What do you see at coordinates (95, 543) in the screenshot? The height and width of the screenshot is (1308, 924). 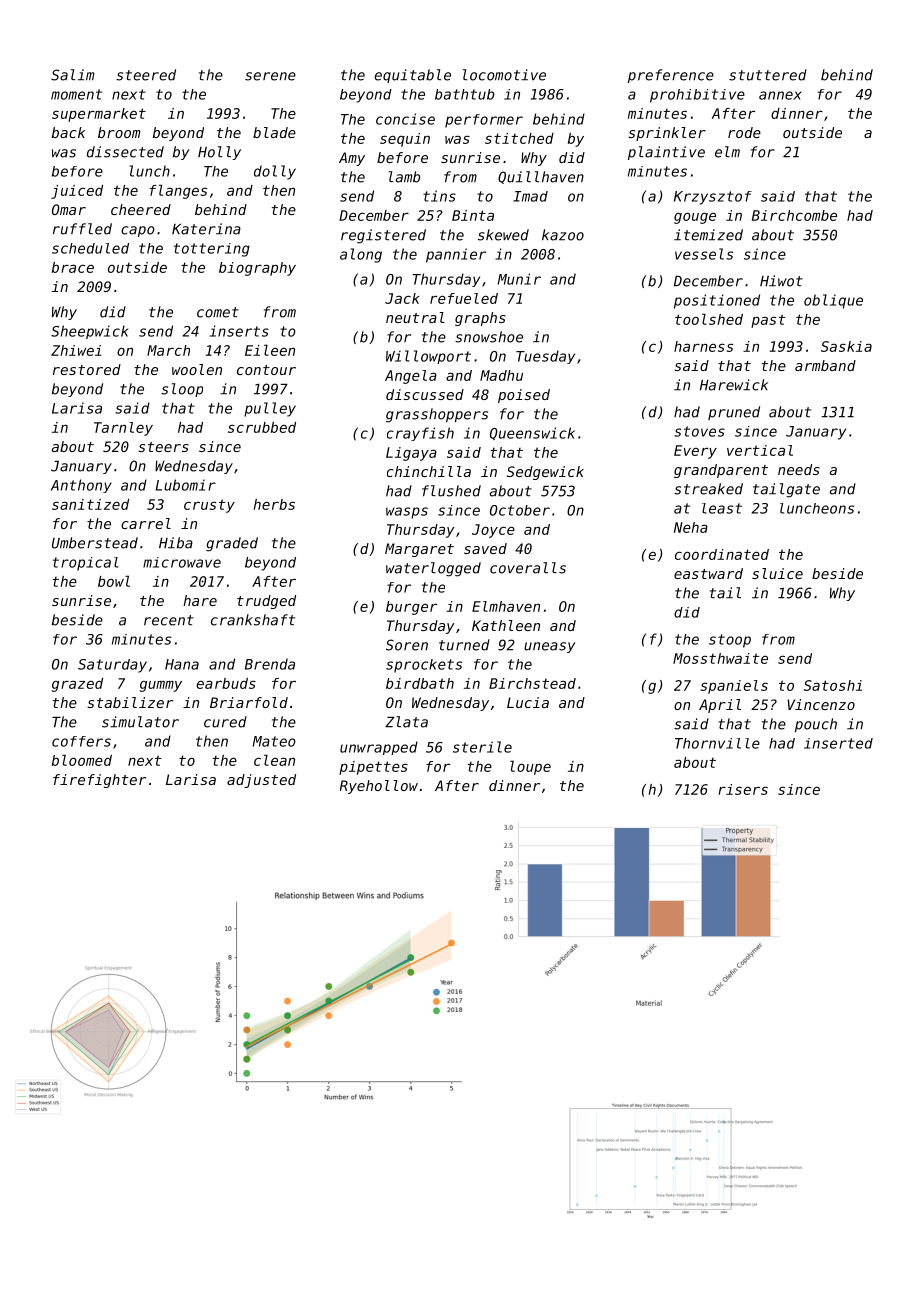 I see `Umberstead` at bounding box center [95, 543].
